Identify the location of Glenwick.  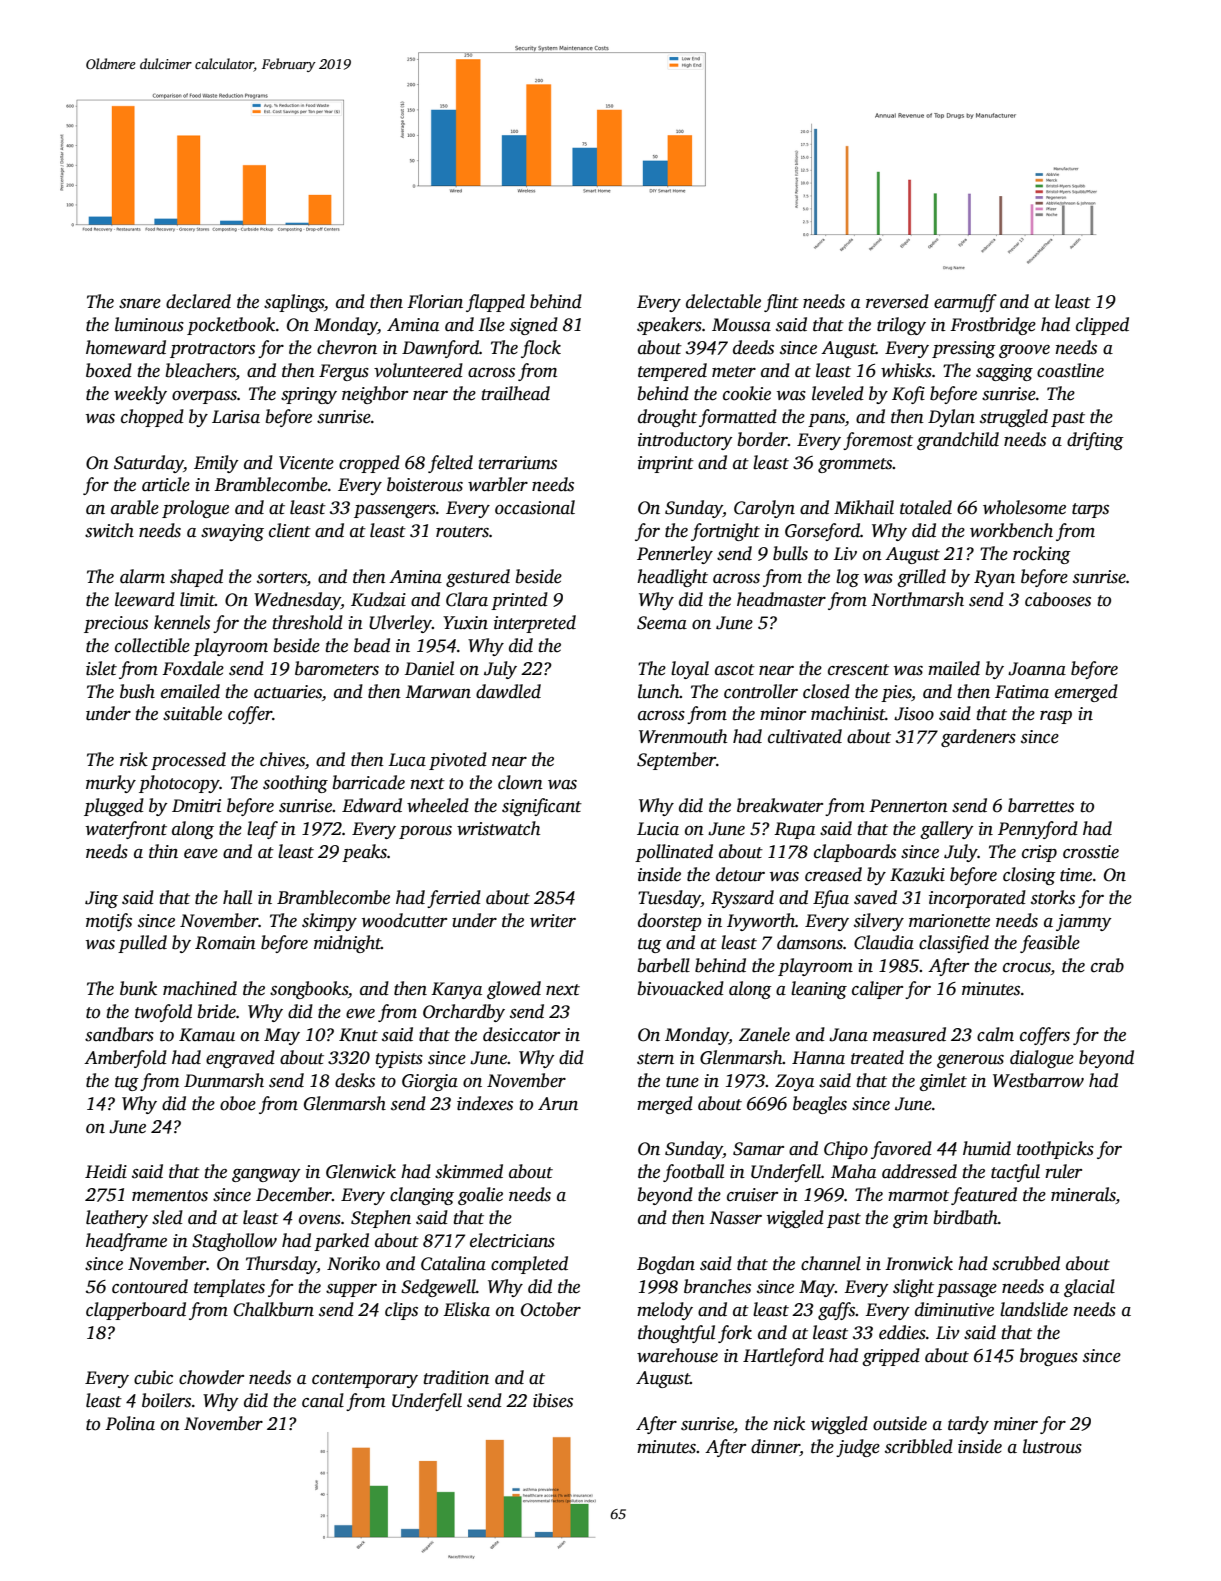
(361, 1171).
